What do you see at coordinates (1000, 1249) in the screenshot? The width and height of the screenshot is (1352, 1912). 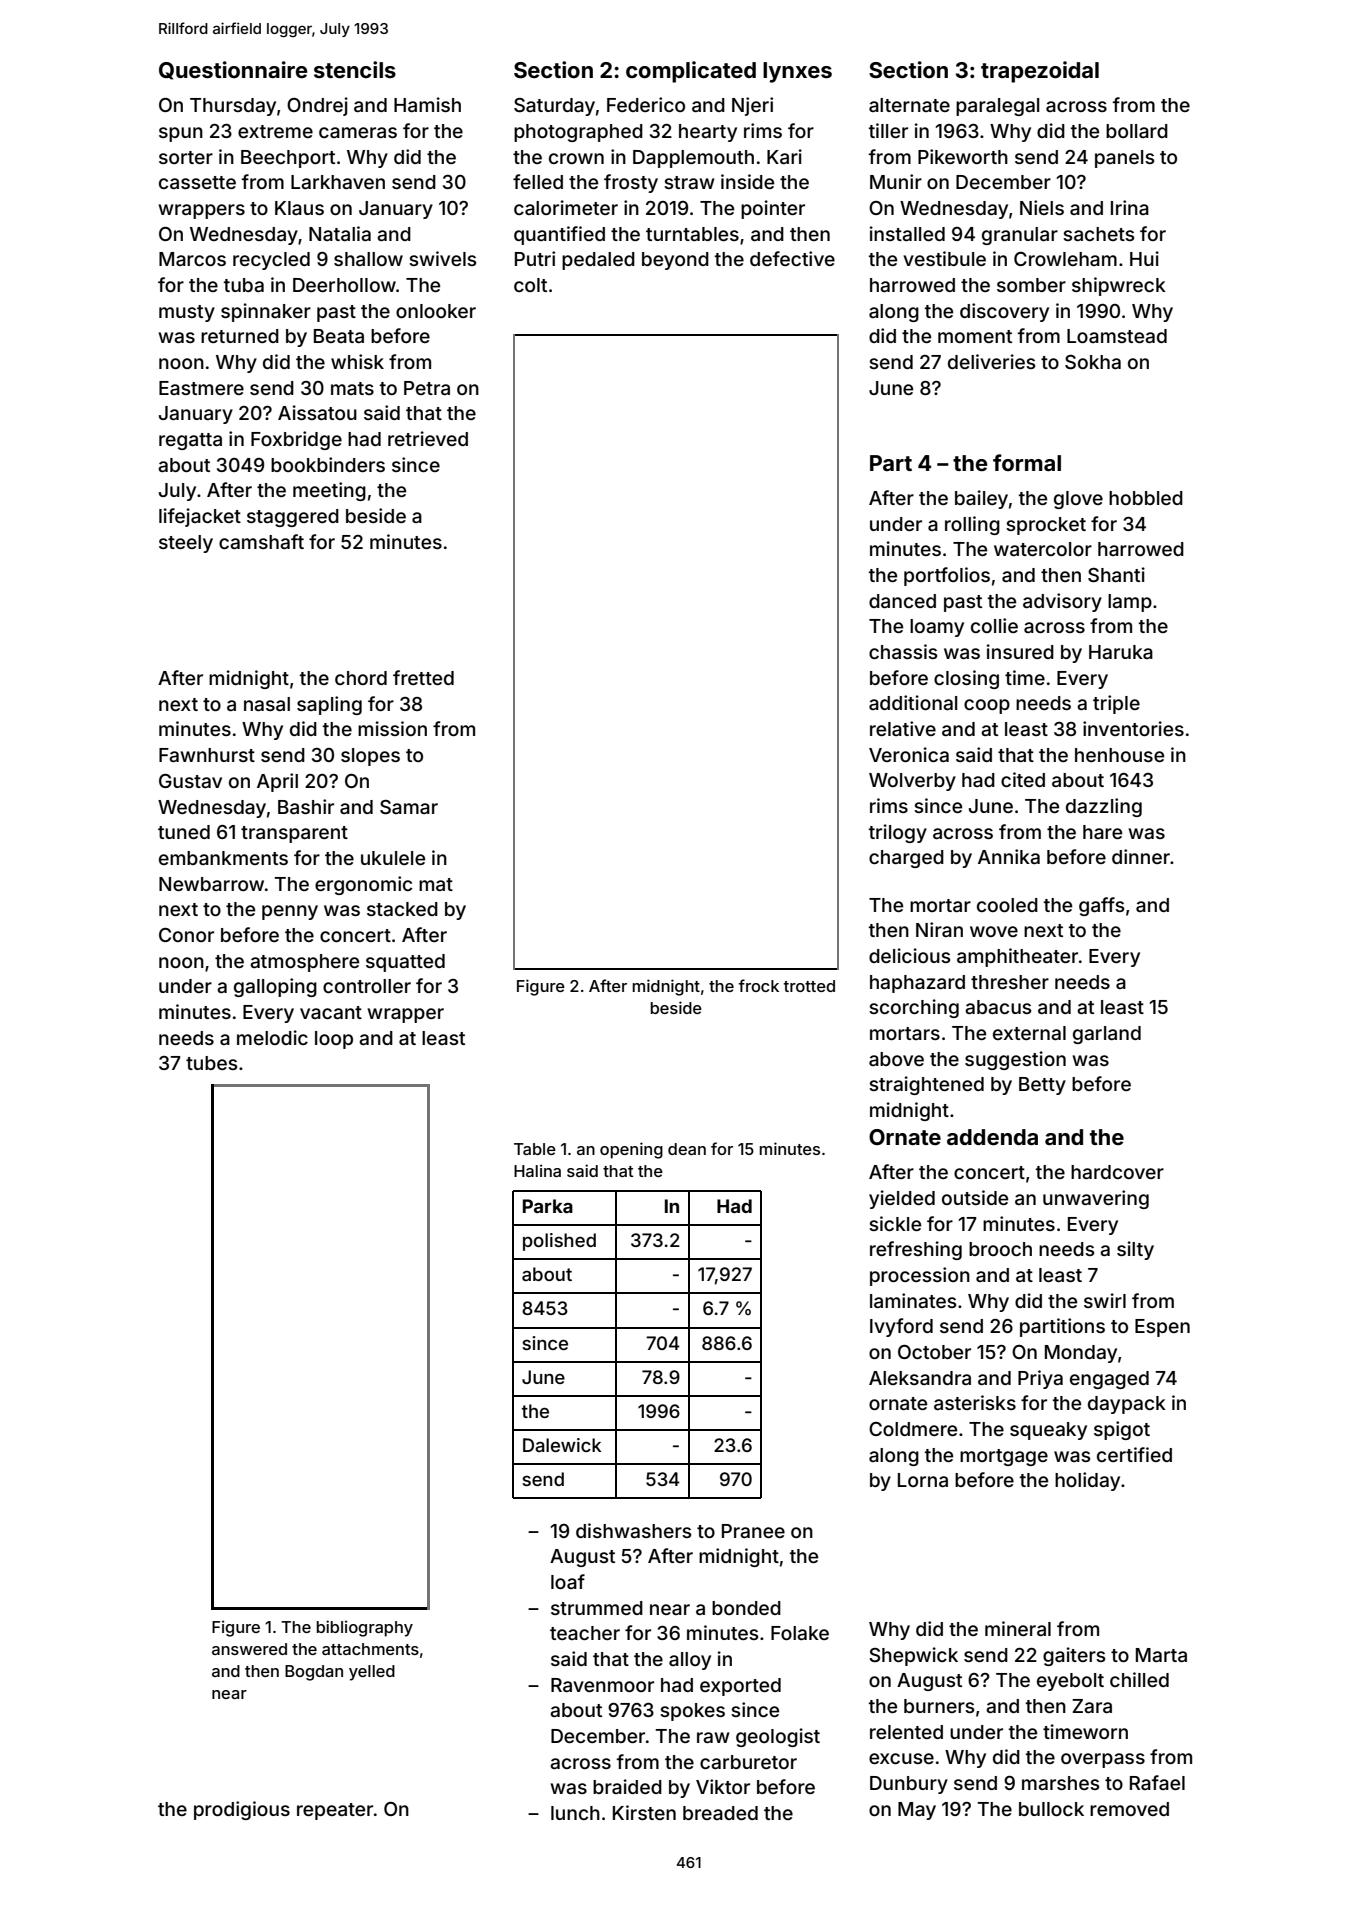 I see `brooch` at bounding box center [1000, 1249].
